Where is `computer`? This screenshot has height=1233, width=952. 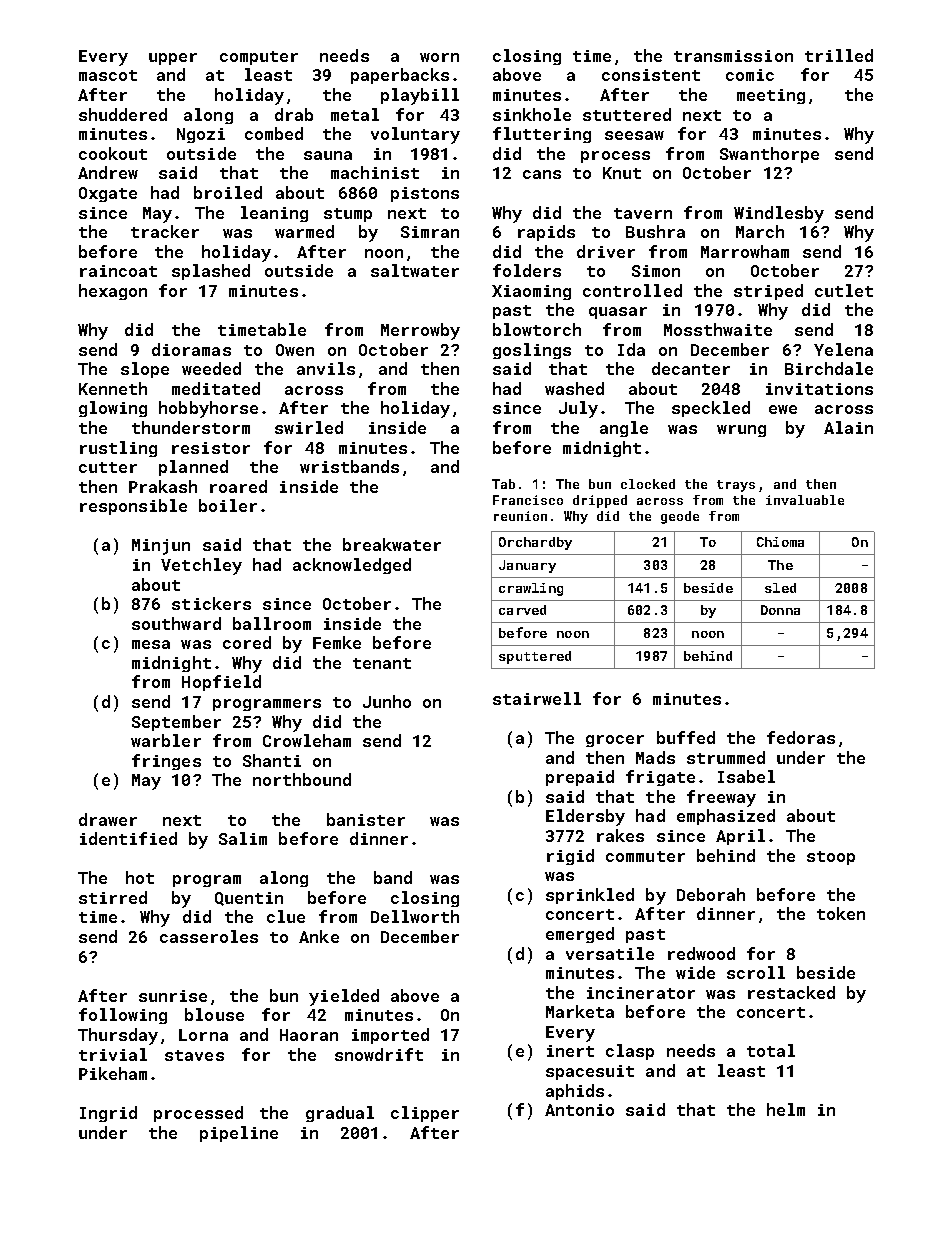
computer is located at coordinates (259, 58).
